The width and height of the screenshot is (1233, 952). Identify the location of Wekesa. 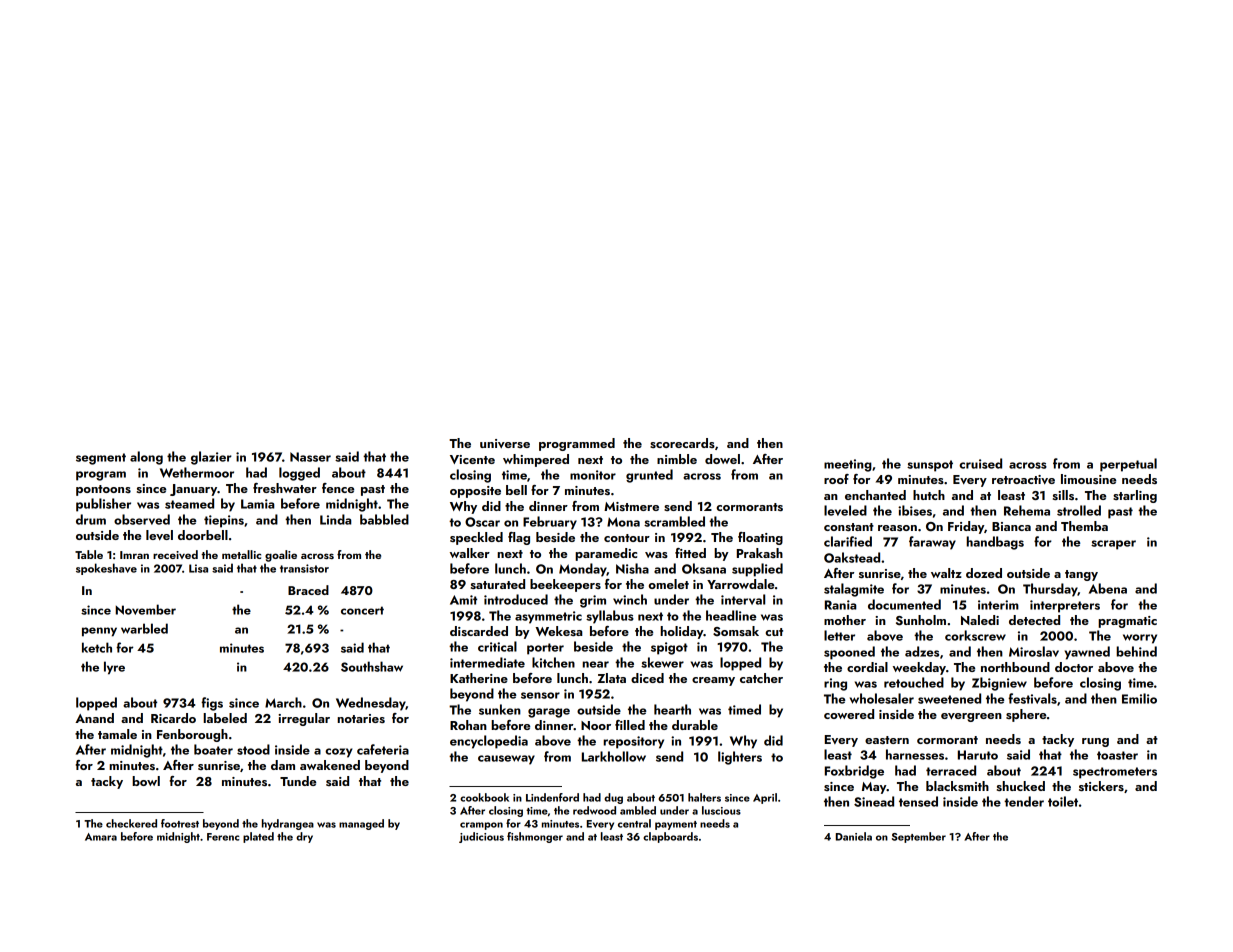
(558, 631).
